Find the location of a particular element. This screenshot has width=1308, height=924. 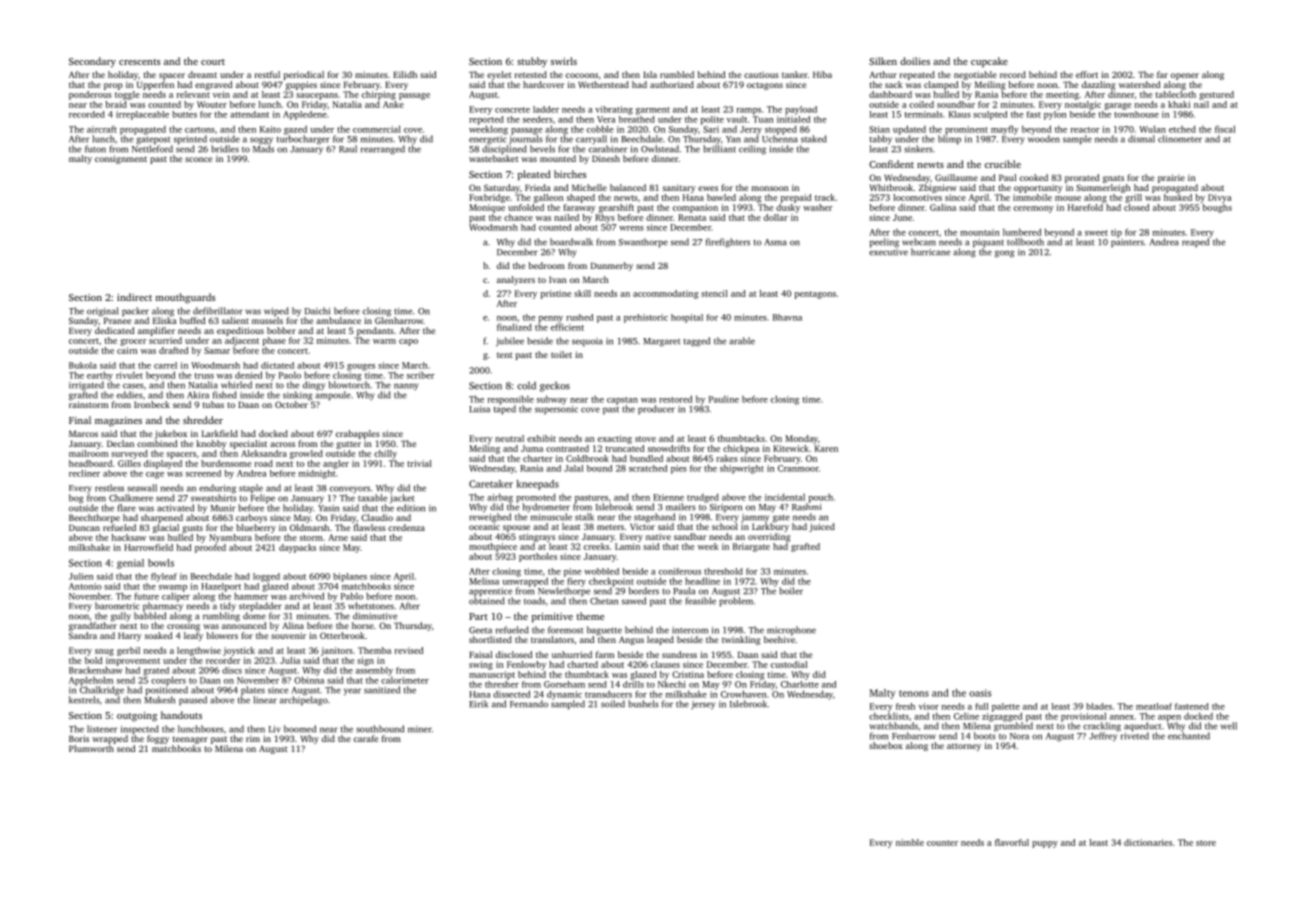

clinometer is located at coordinates (1180, 139).
